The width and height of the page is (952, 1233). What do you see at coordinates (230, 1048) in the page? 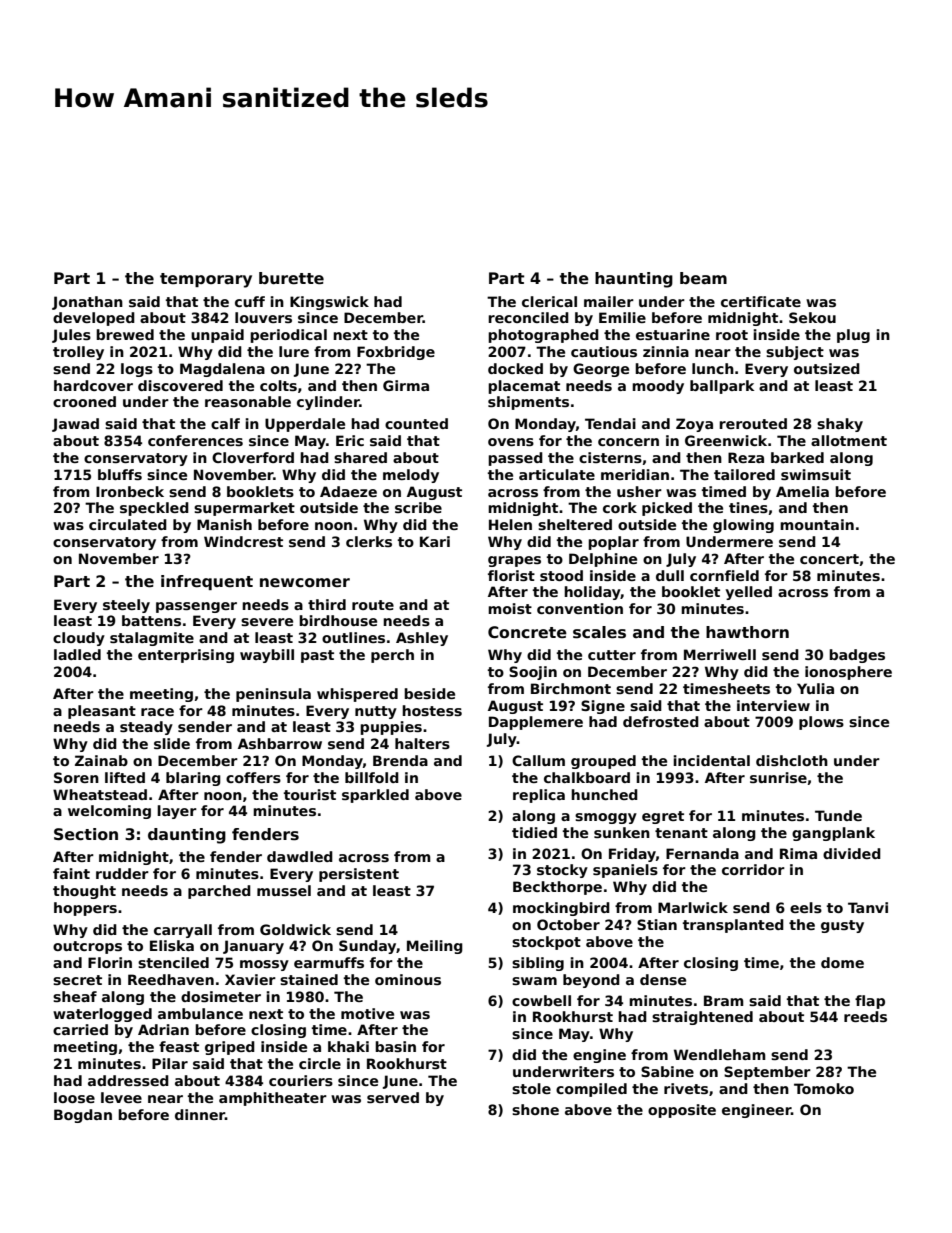
I see `griped` at bounding box center [230, 1048].
